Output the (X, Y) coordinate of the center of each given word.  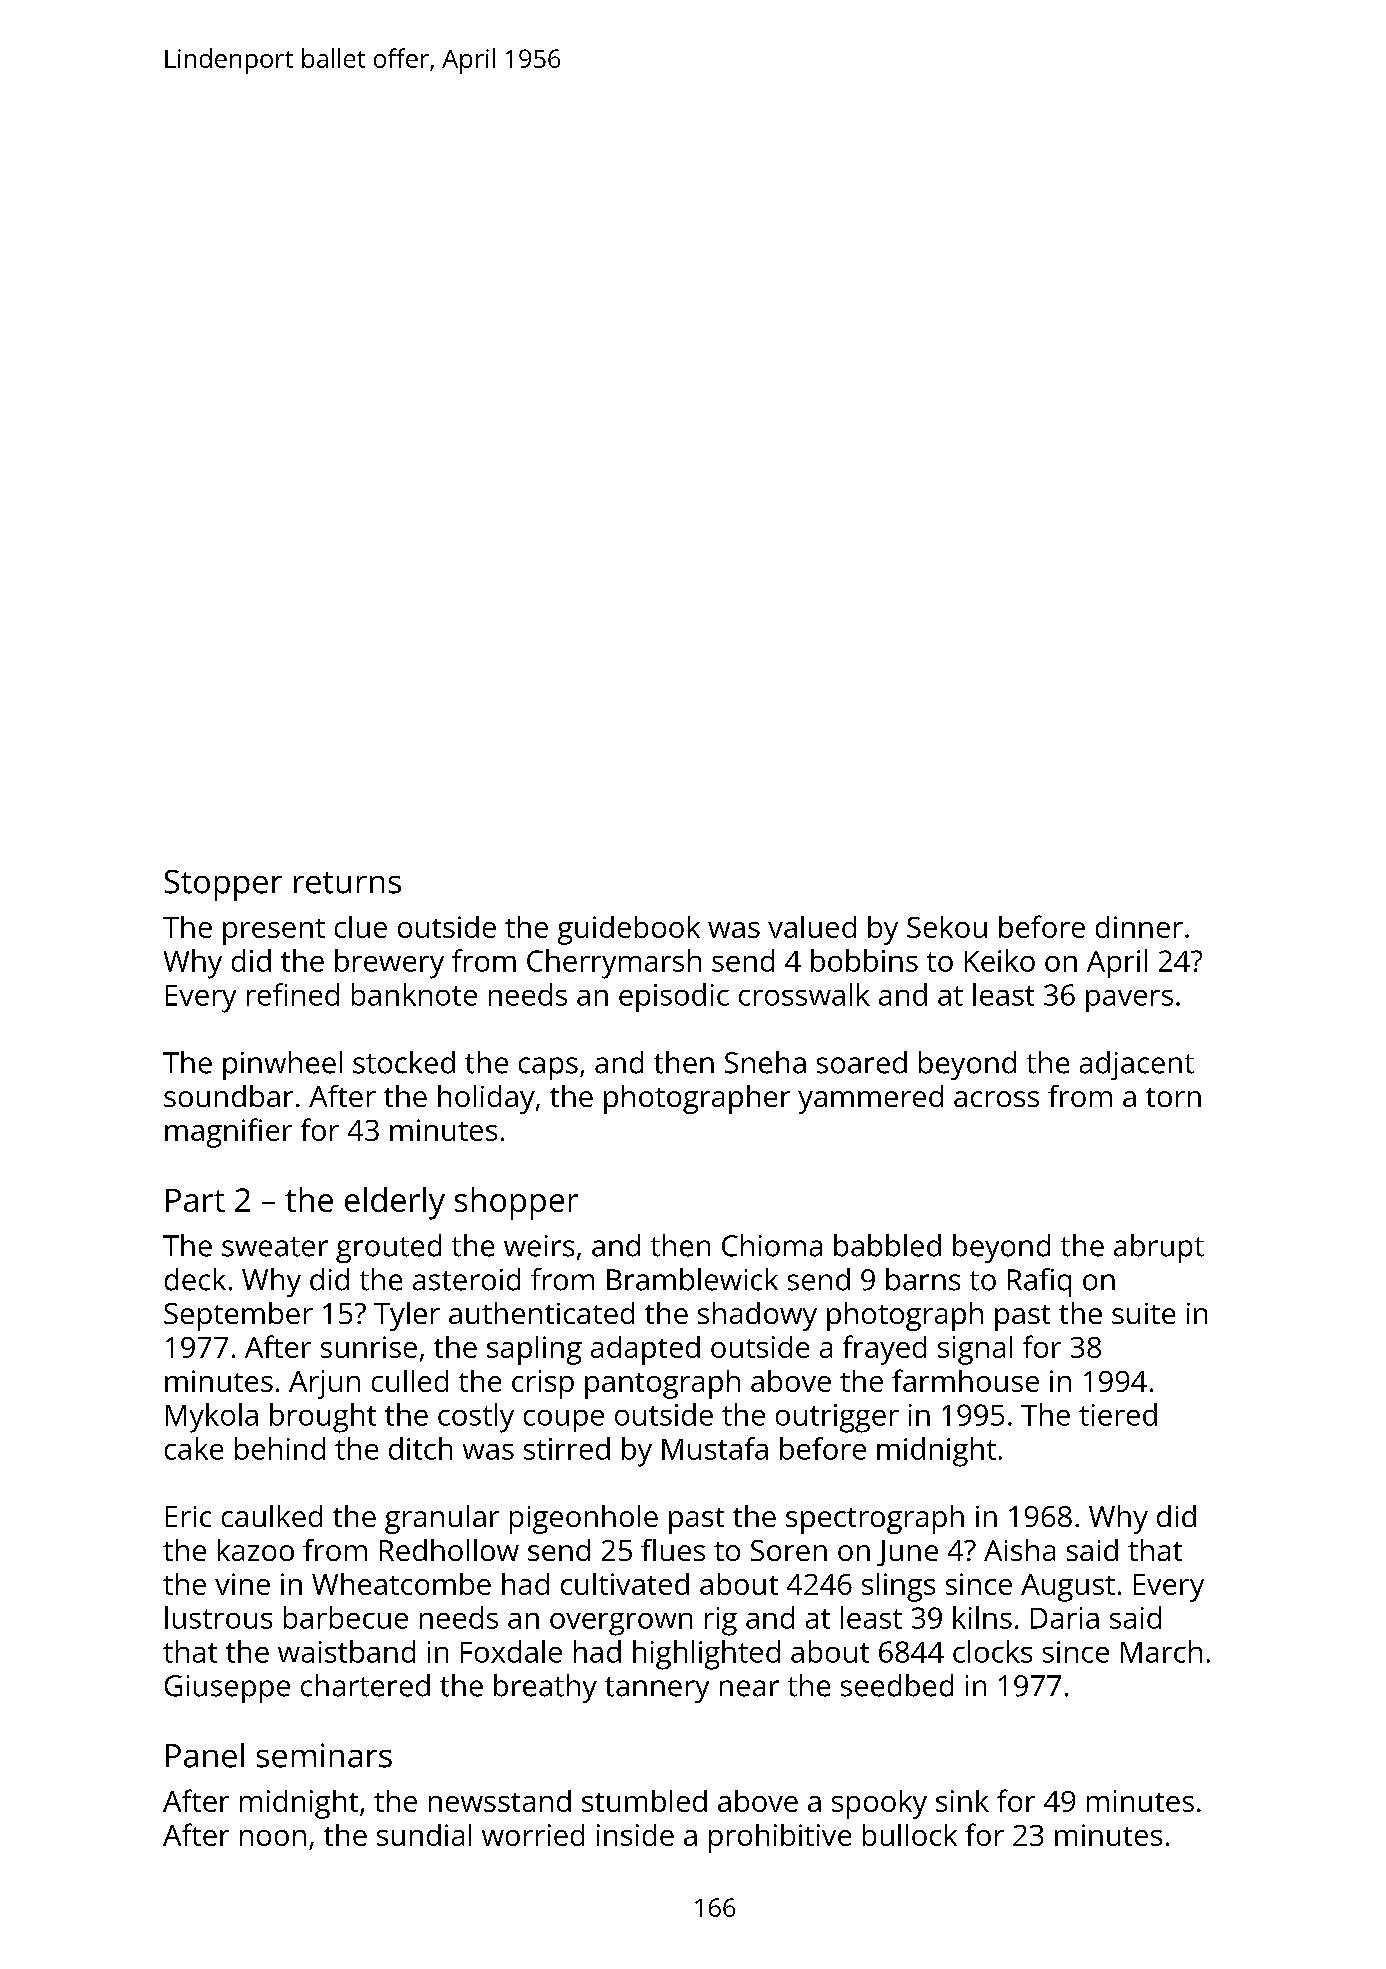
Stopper (223, 885)
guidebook (629, 930)
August (1068, 1588)
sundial (424, 1835)
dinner (1139, 927)
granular (442, 1519)
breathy (545, 1688)
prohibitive (780, 1838)
